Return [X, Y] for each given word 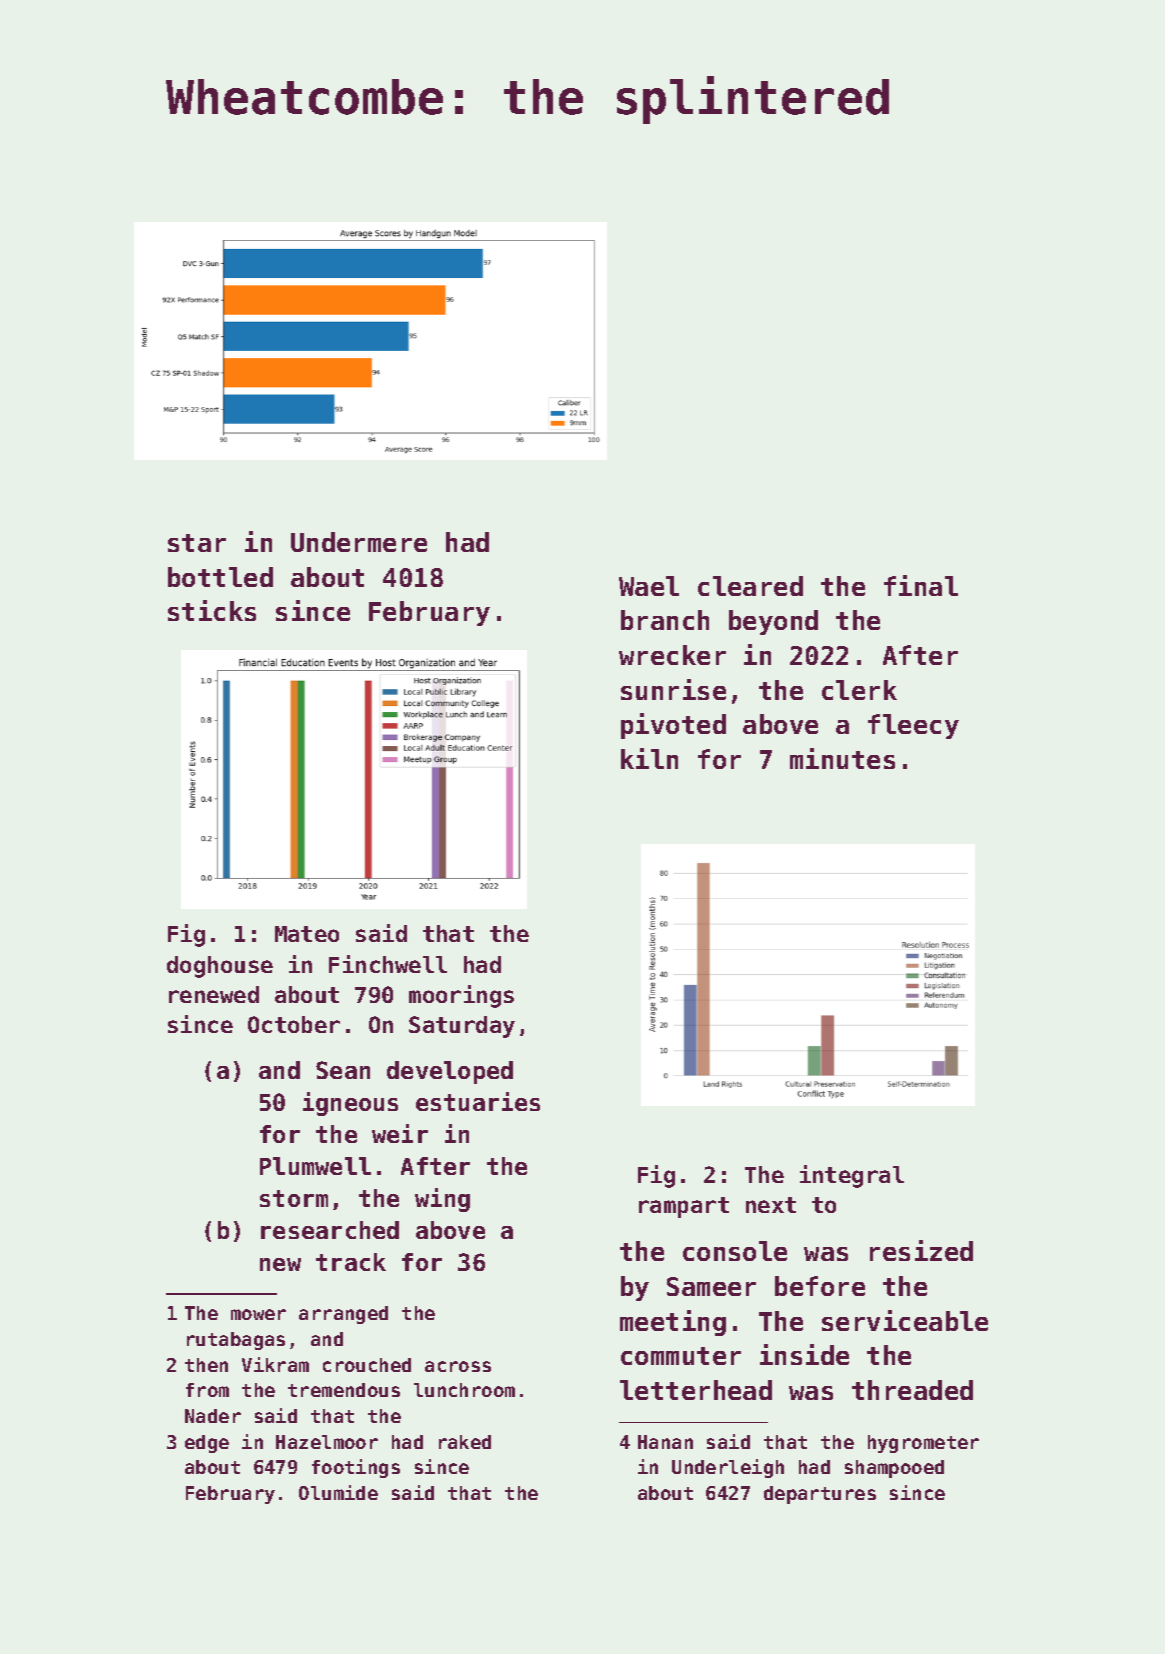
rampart [684, 1207]
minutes [842, 758]
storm [294, 1198]
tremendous [344, 1390]
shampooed [894, 1469]
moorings [461, 996]
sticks [212, 610]
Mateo [307, 934]
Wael [649, 586]
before [820, 1286]
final [921, 585]
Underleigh [728, 1468]
